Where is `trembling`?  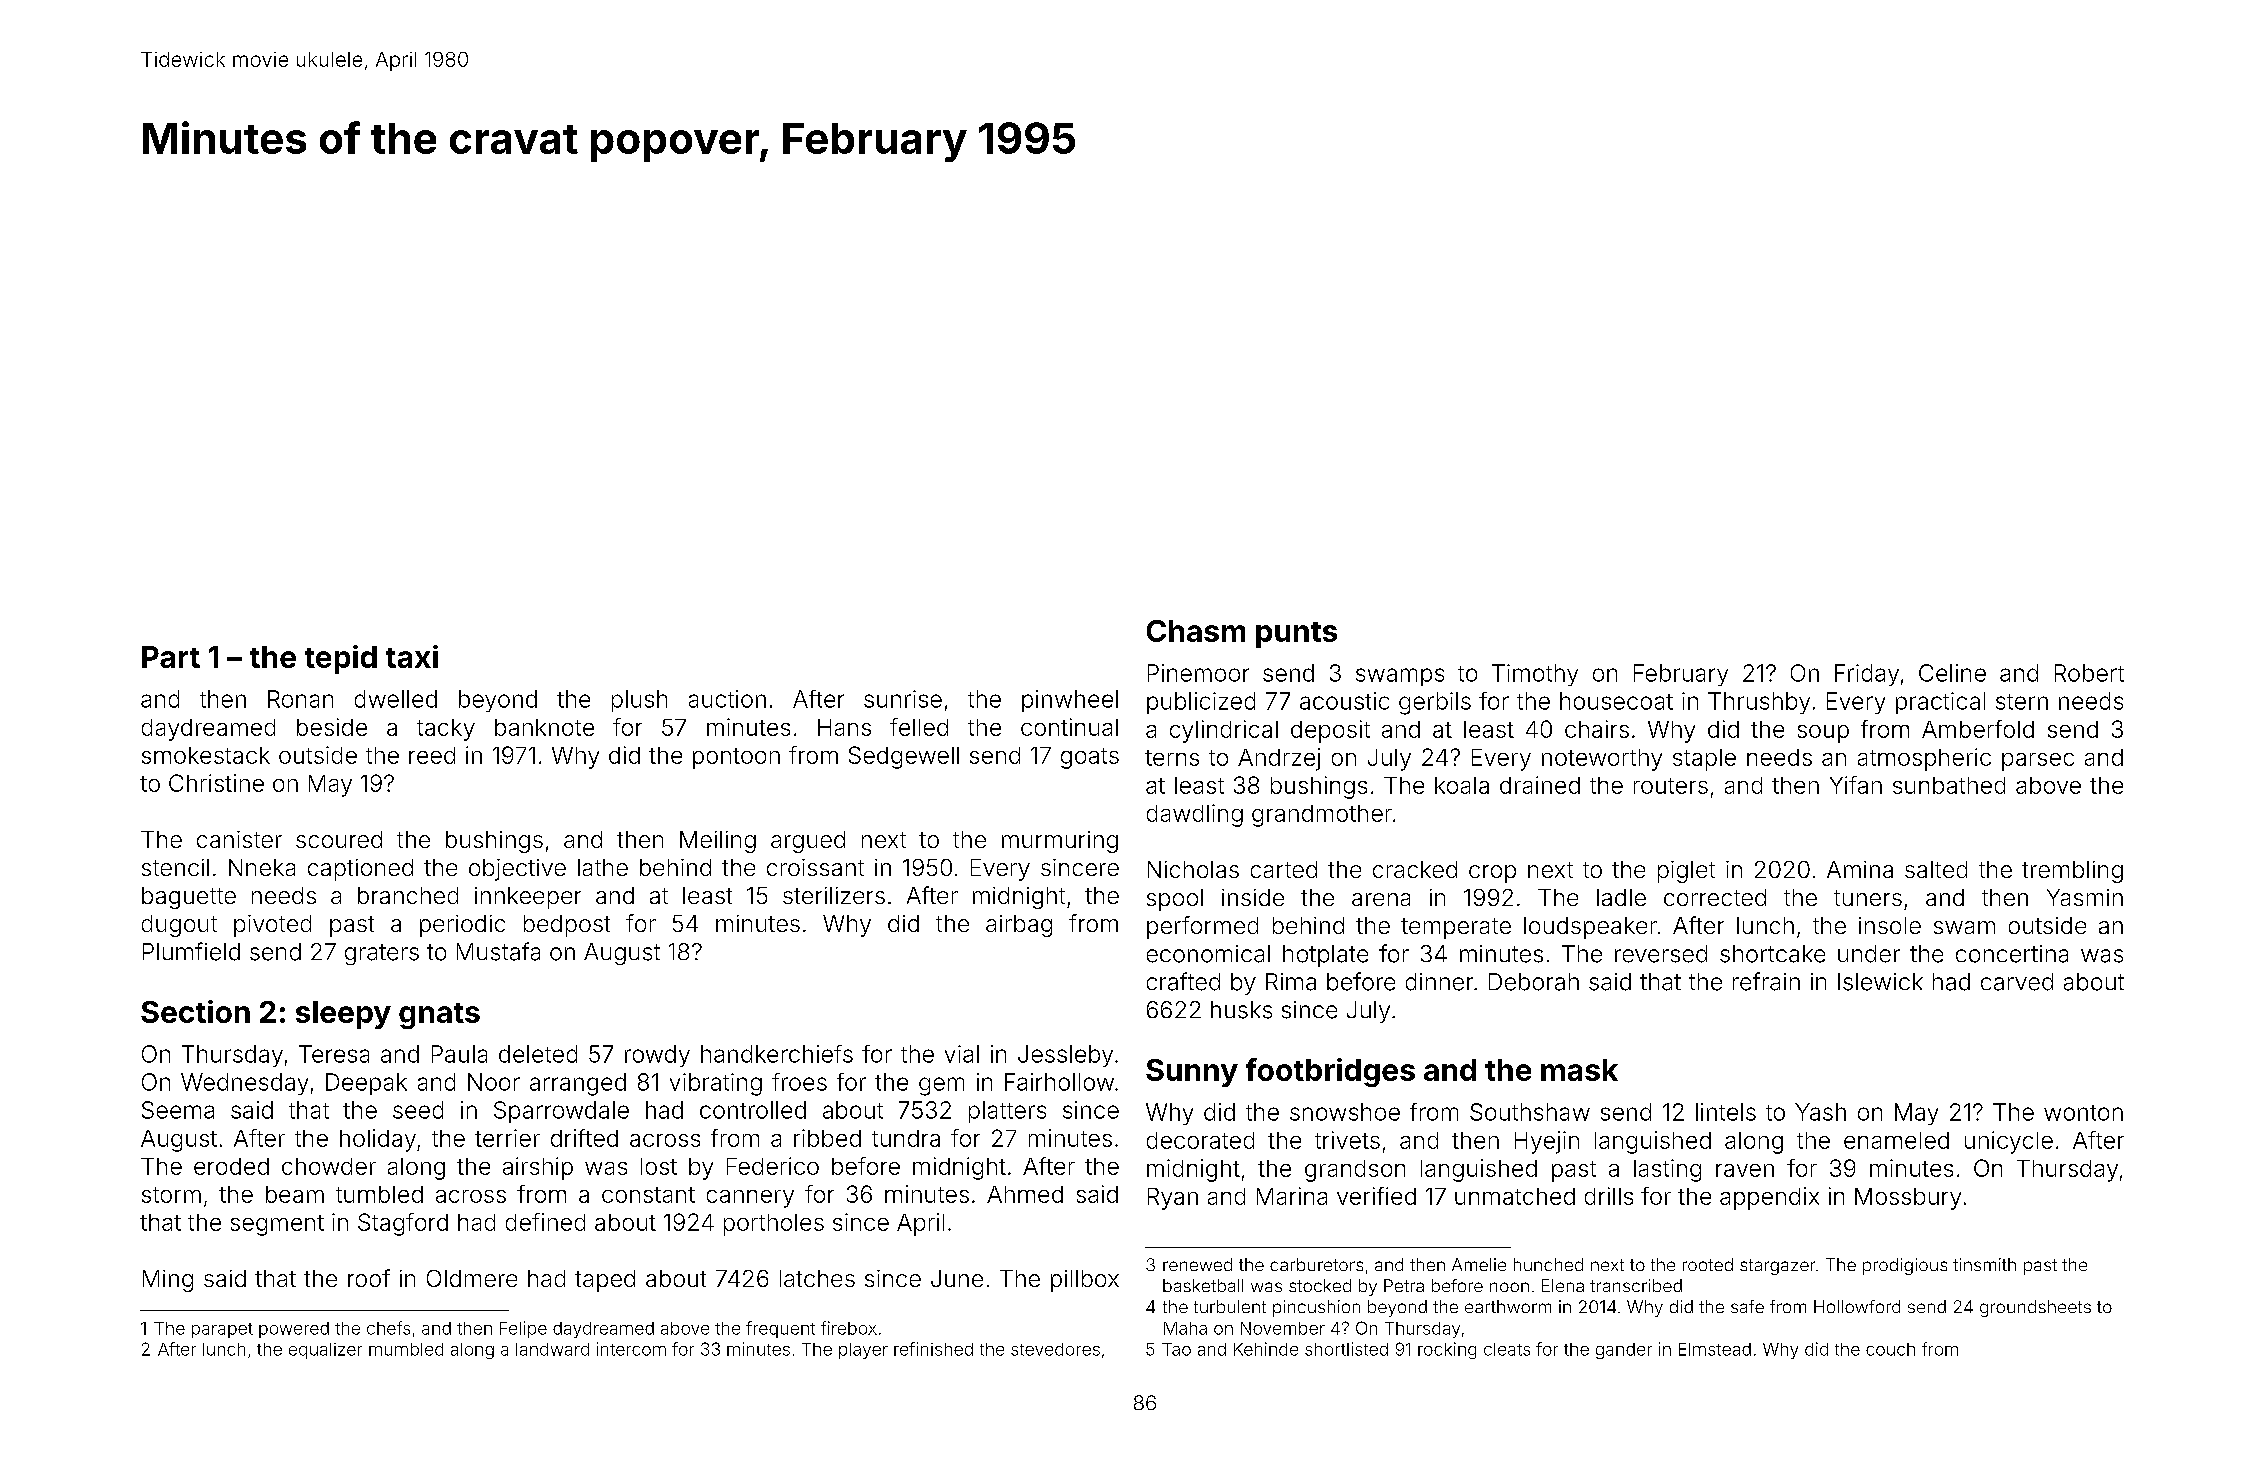 trembling is located at coordinates (2072, 872).
